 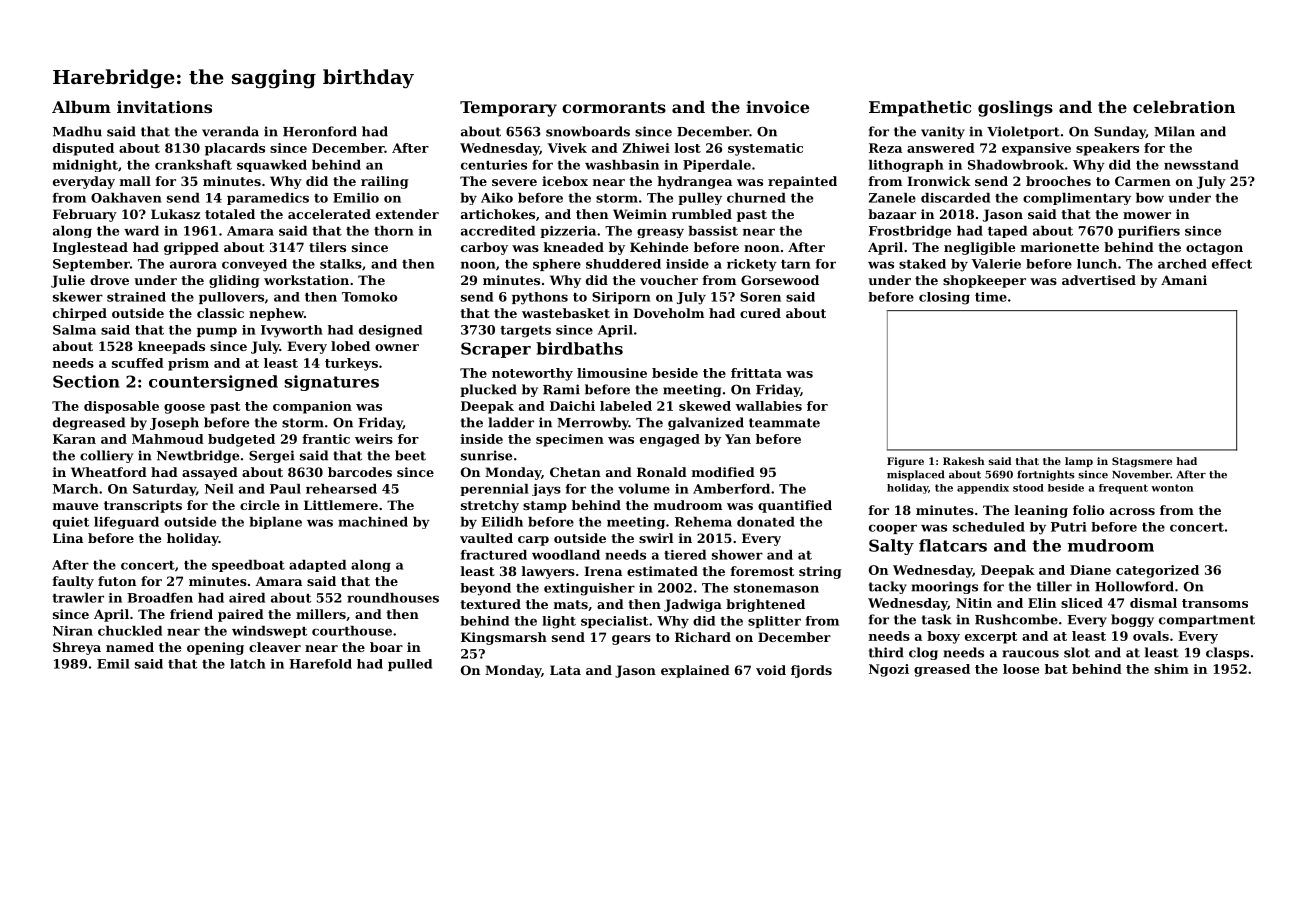 What do you see at coordinates (327, 247) in the screenshot?
I see `tilers` at bounding box center [327, 247].
